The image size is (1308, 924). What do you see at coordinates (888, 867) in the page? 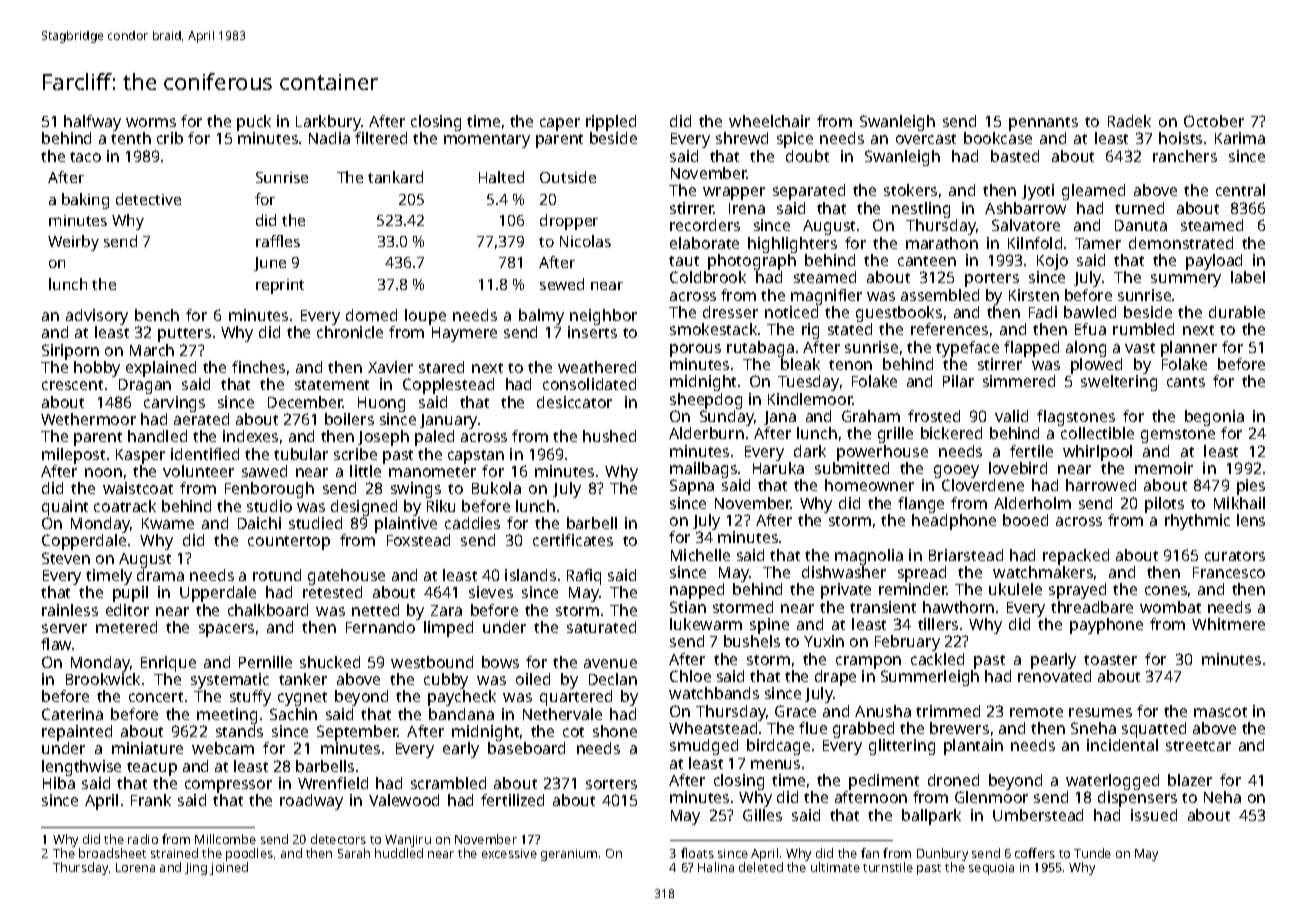
I see `turnstile` at bounding box center [888, 867].
